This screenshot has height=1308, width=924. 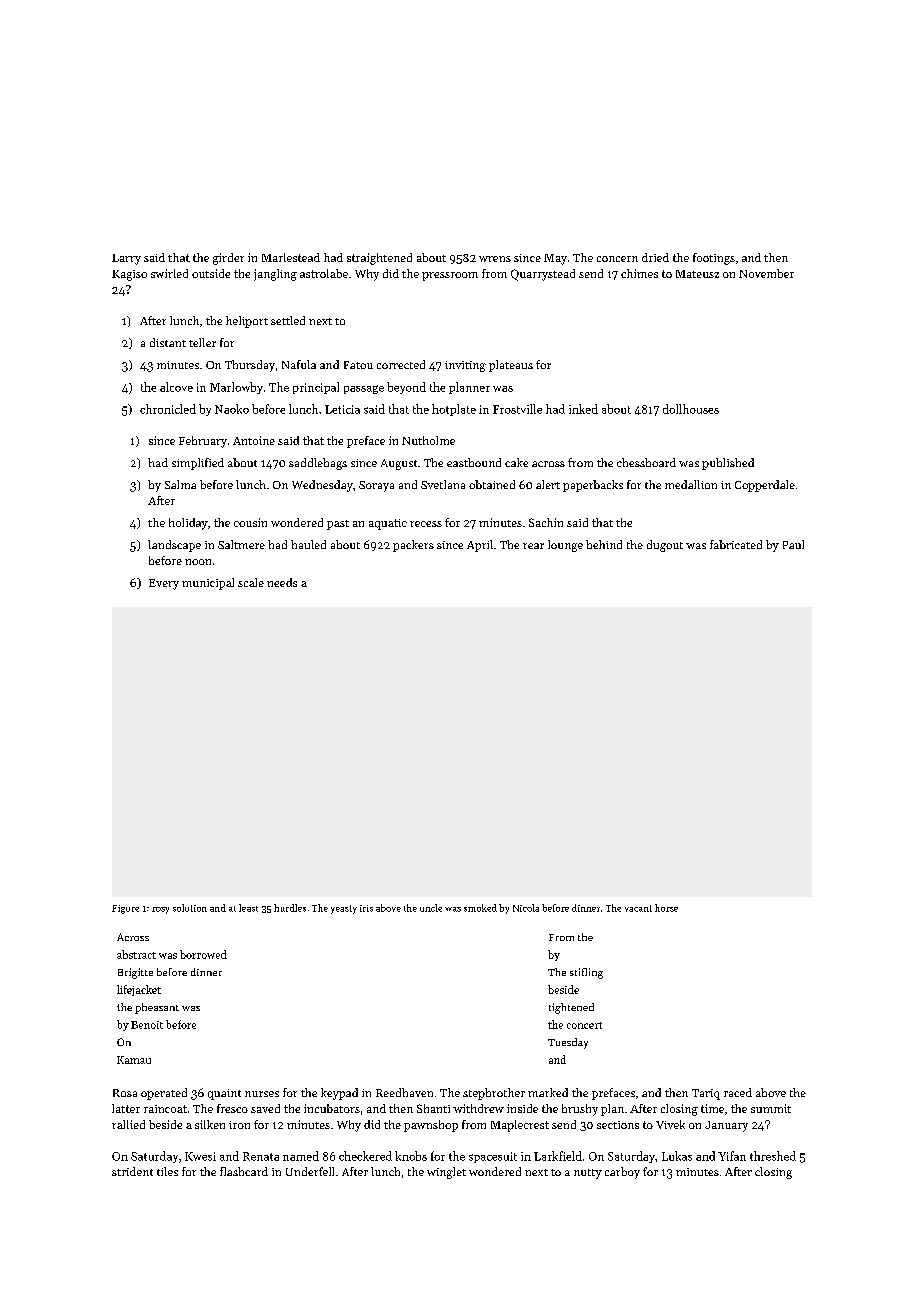 What do you see at coordinates (495, 259) in the screenshot?
I see `wrens` at bounding box center [495, 259].
